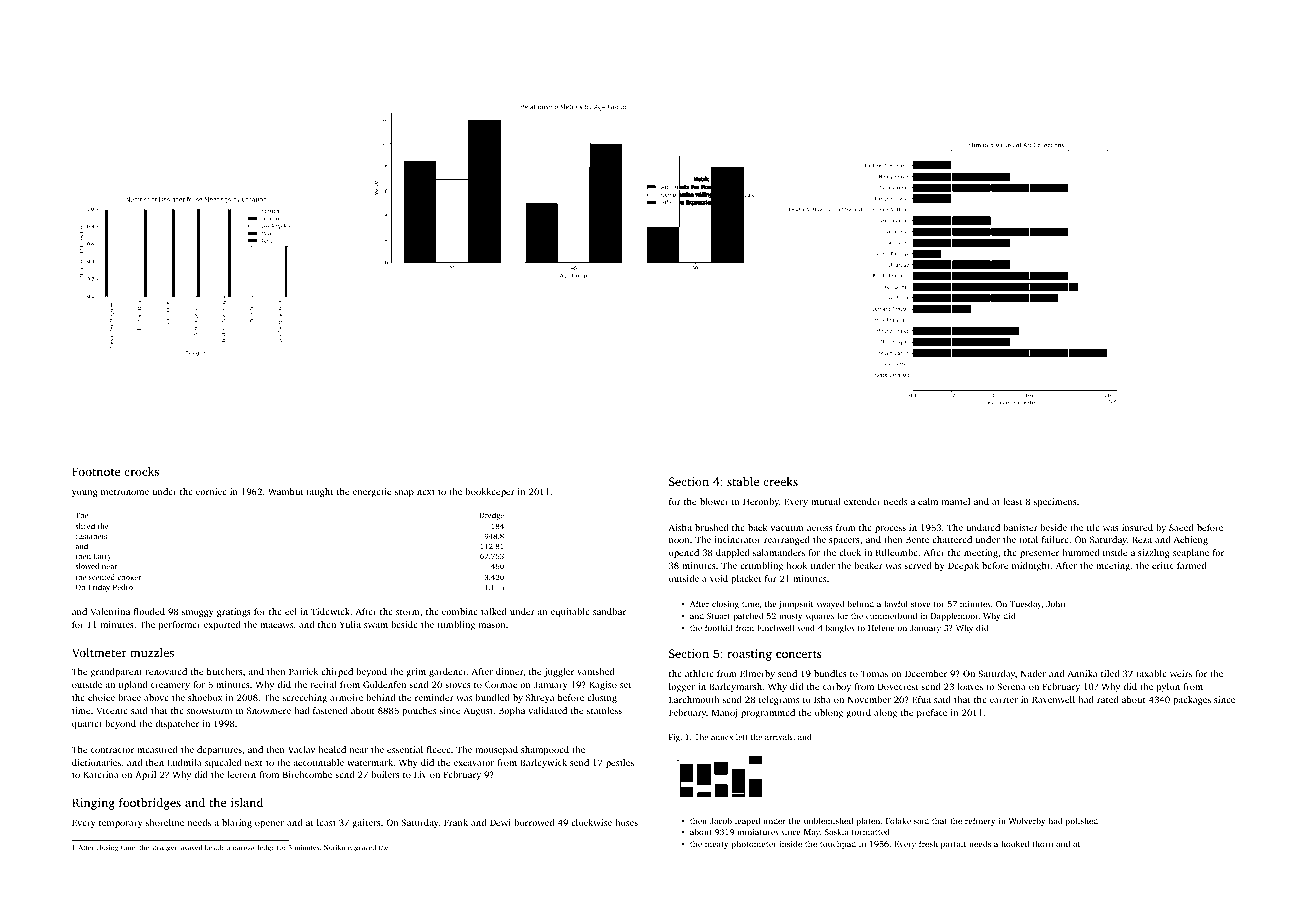  What do you see at coordinates (334, 847) in the document?
I see `Noriko` at bounding box center [334, 847].
